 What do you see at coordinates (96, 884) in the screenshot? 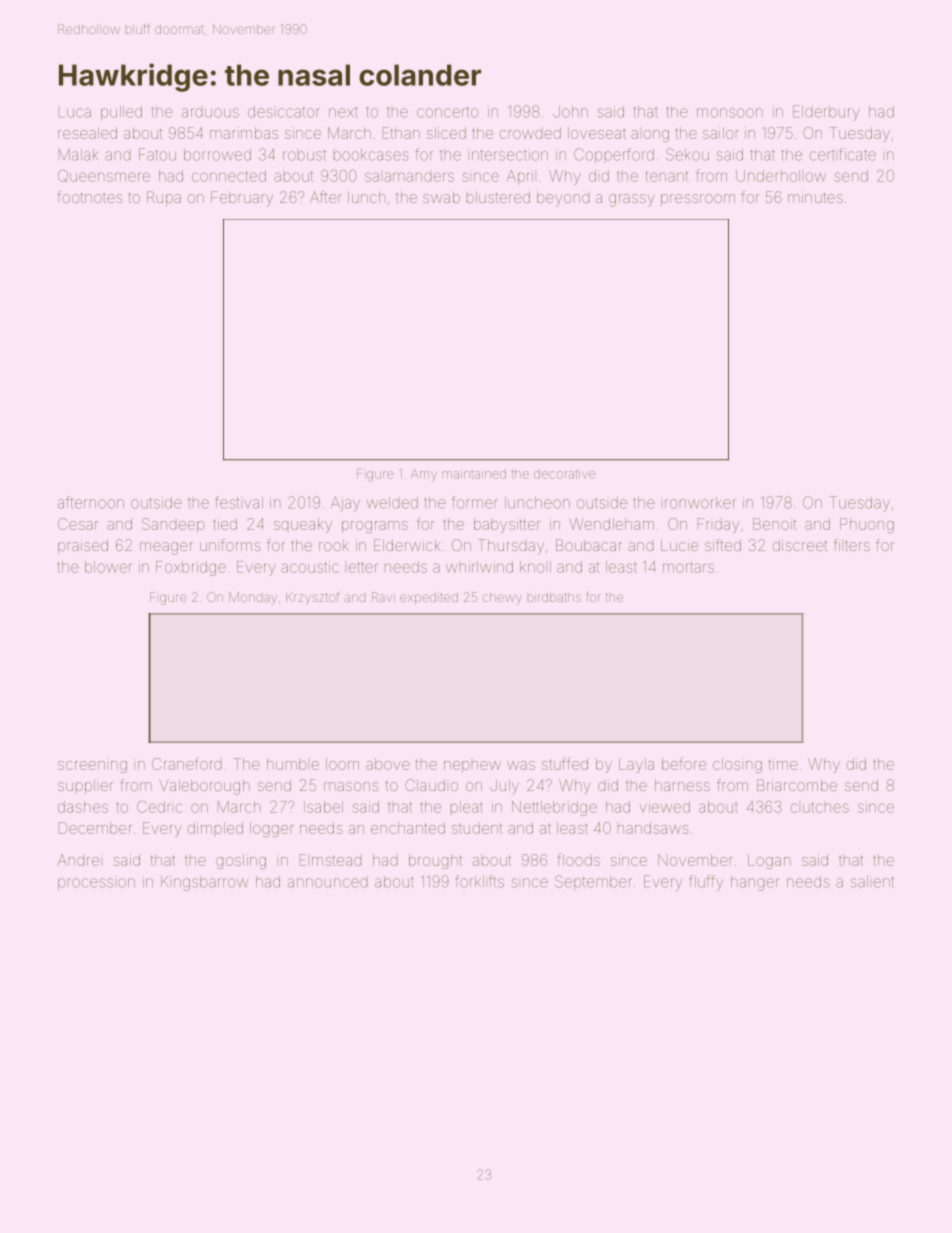
I see `procession` at bounding box center [96, 884].
